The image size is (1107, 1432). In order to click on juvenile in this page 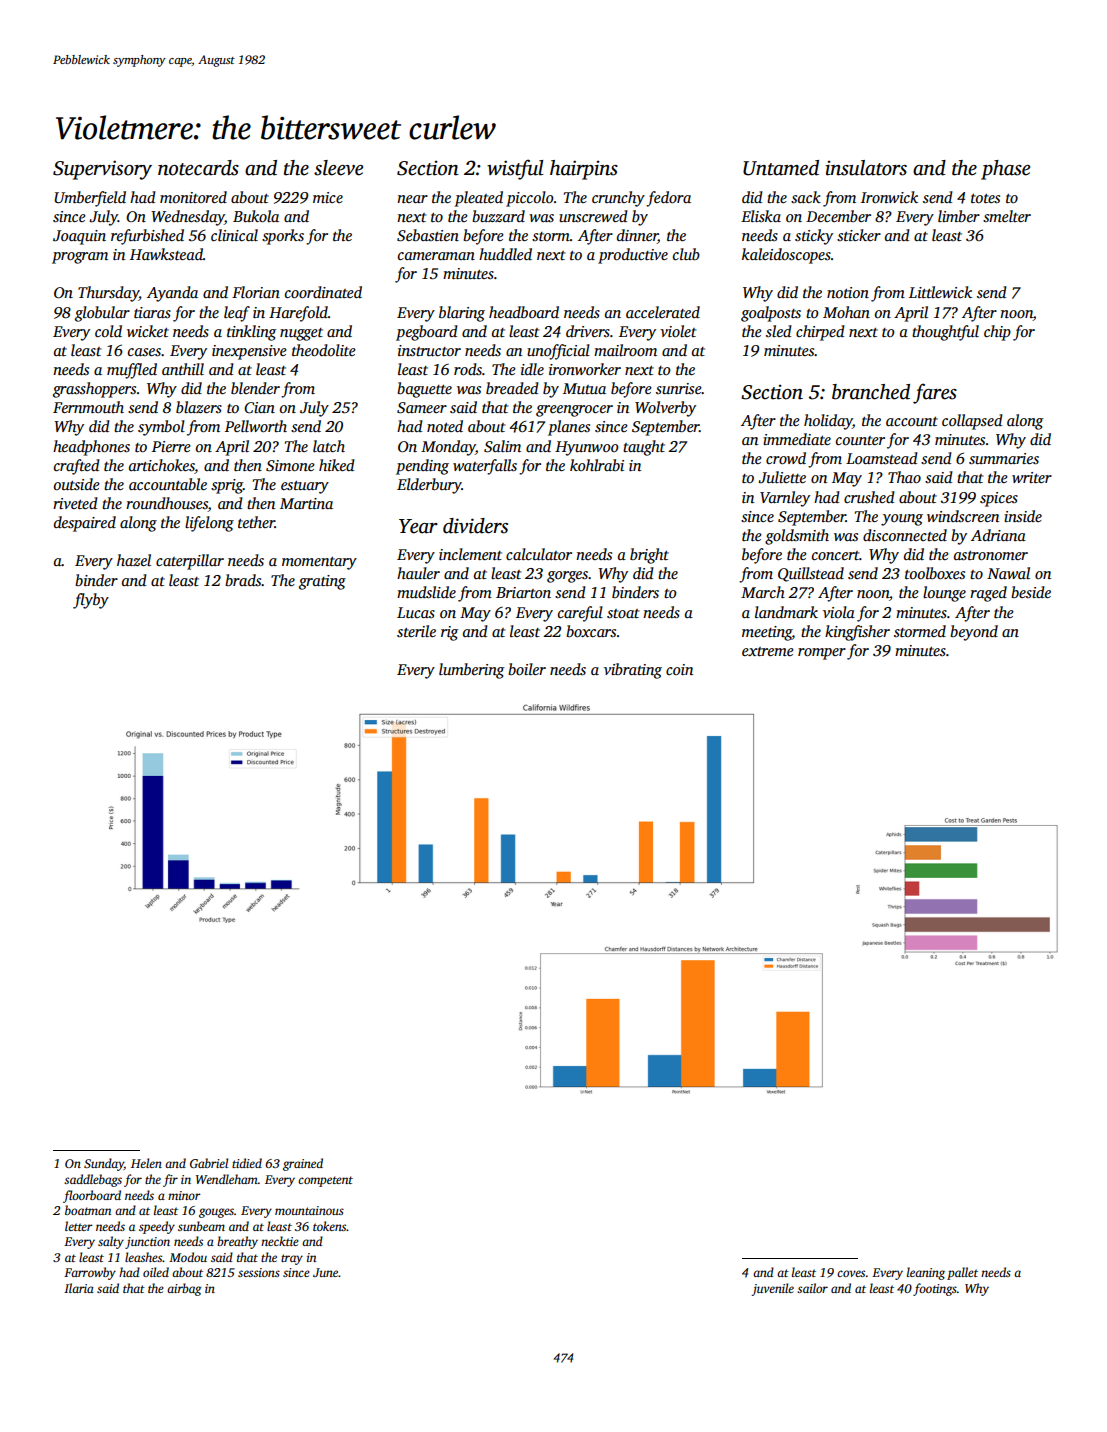, I will do `click(772, 1289)`.
